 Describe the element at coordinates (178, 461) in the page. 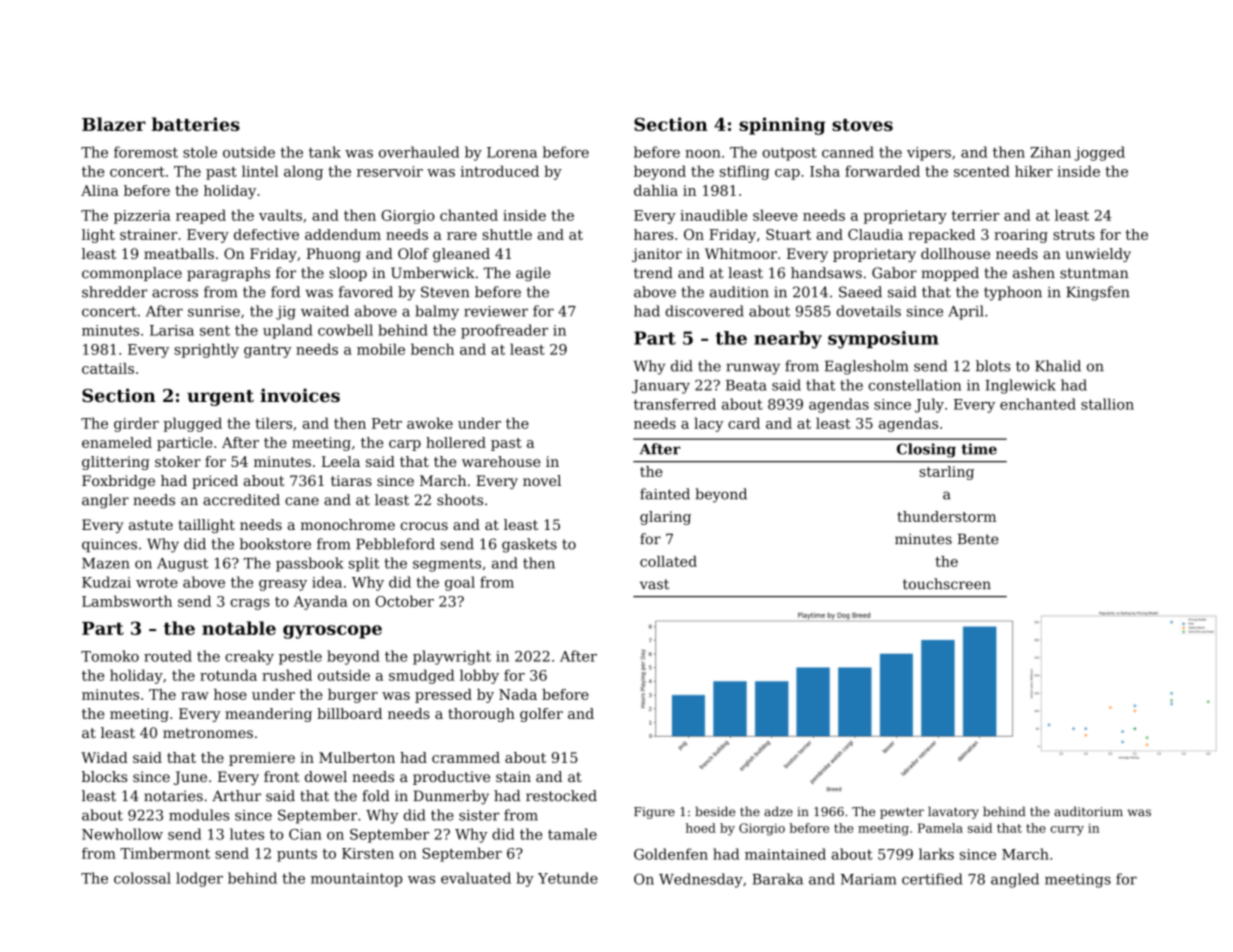

I see `stoker` at that location.
